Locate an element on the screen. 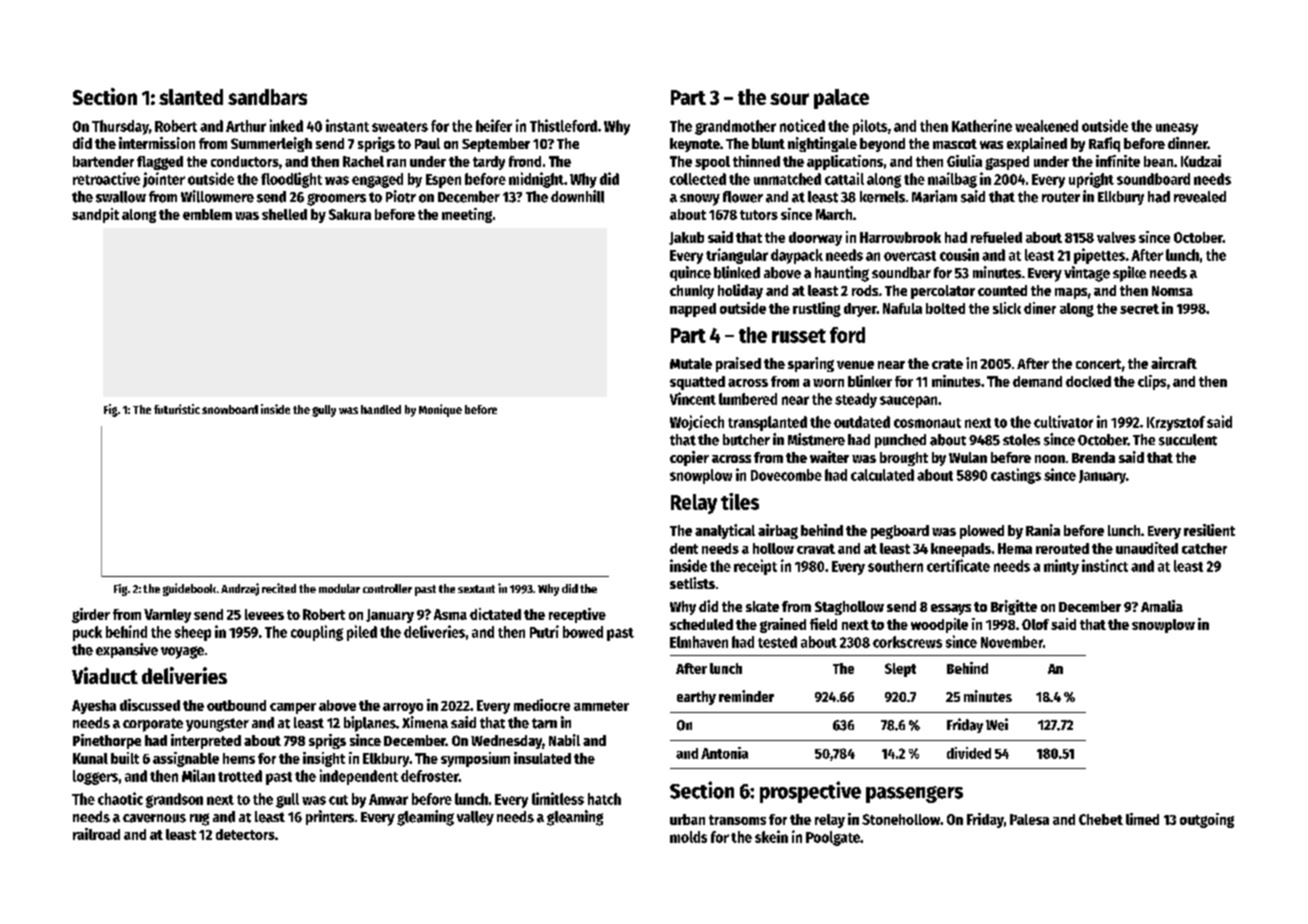  palace is located at coordinates (841, 99).
